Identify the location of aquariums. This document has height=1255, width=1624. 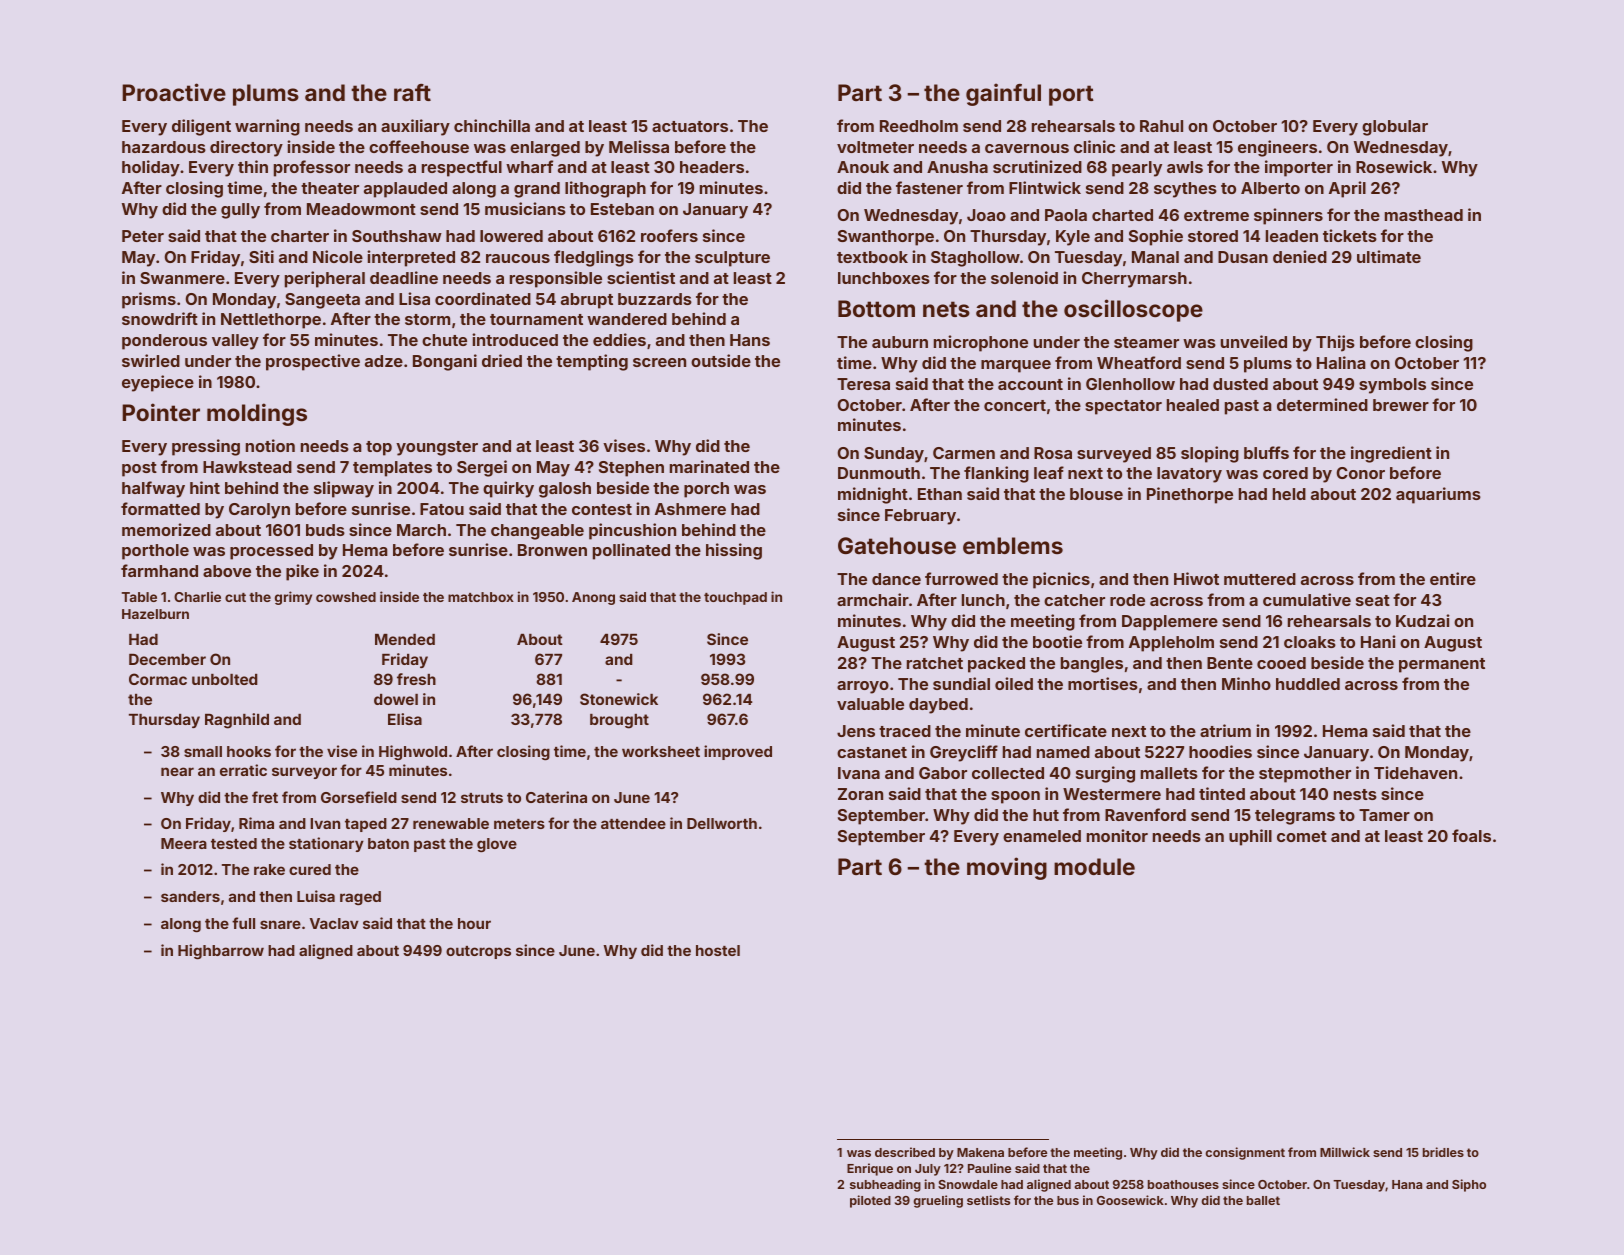
(1438, 495).
